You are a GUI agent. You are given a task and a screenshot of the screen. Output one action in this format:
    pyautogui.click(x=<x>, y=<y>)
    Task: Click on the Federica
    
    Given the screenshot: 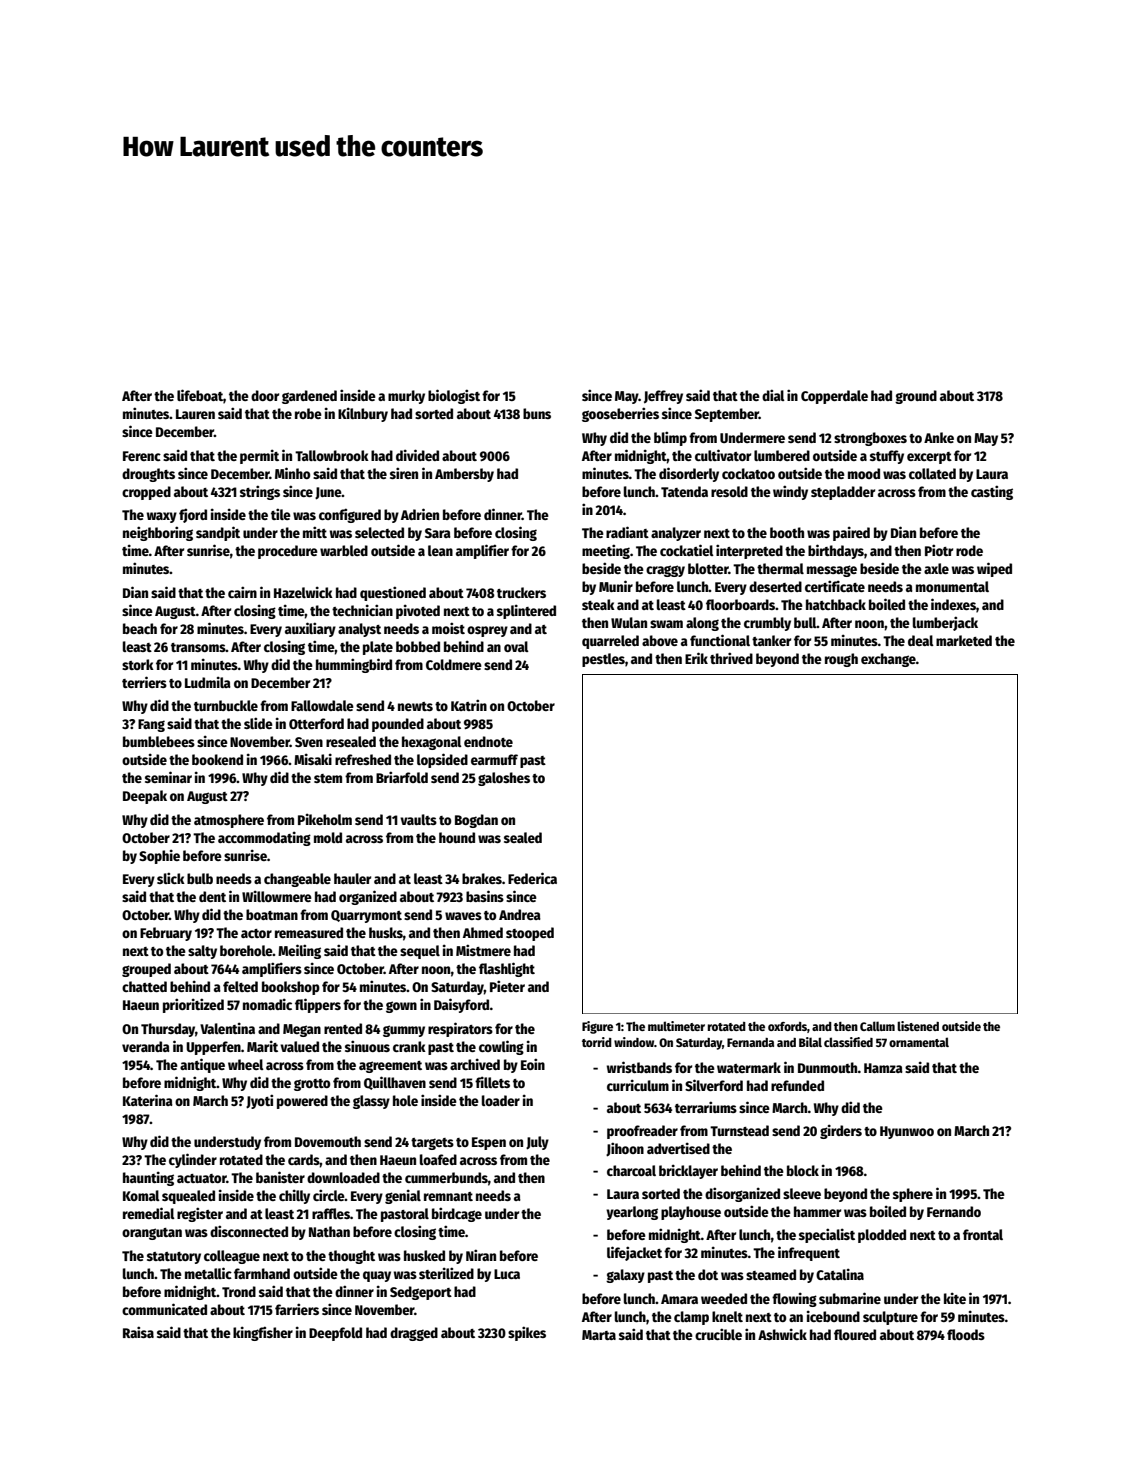 What is the action you would take?
    pyautogui.click(x=532, y=878)
